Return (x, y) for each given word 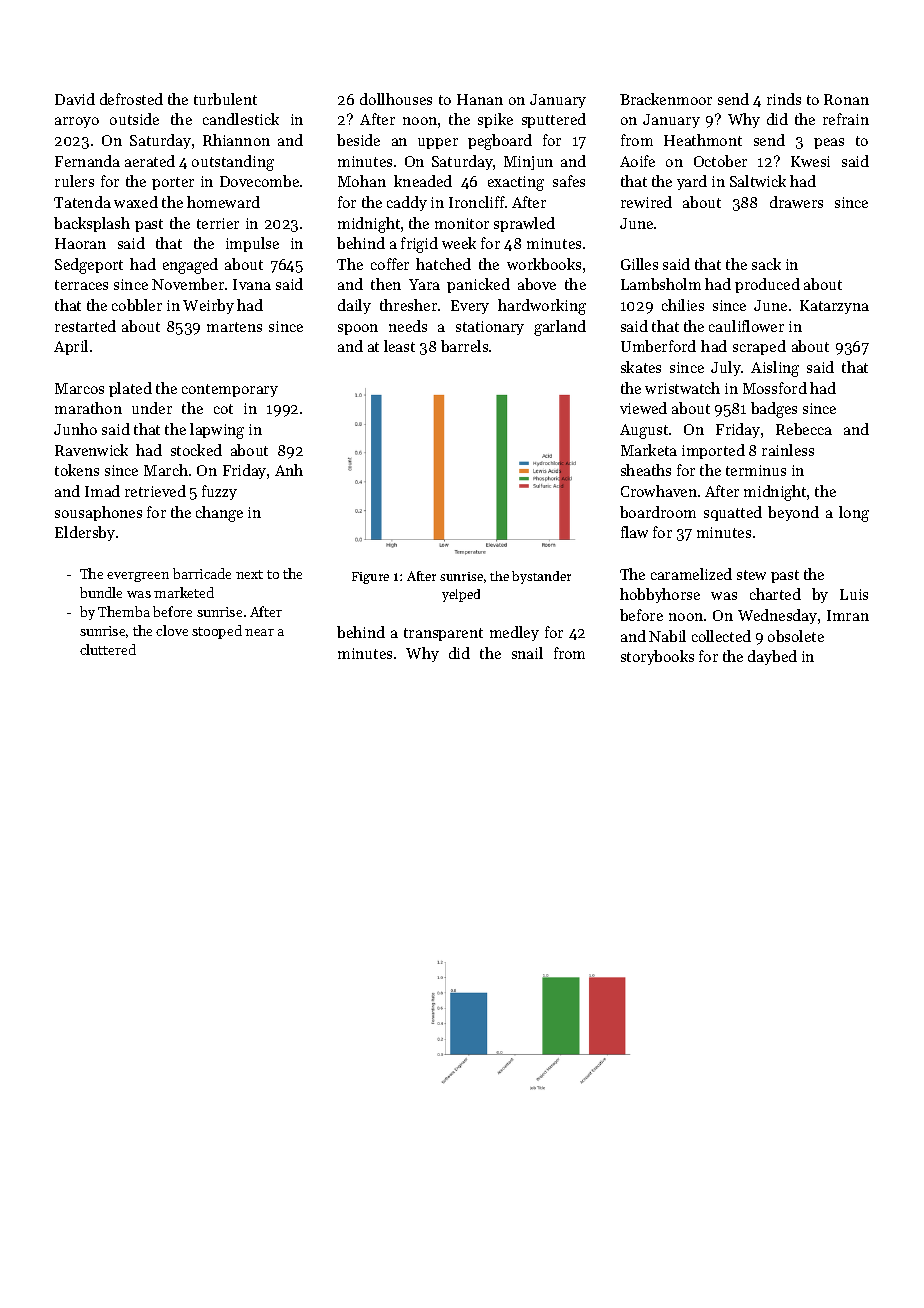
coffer (390, 264)
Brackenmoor (666, 99)
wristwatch (682, 388)
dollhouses (396, 99)
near (259, 632)
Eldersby (85, 533)
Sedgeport (89, 266)
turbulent (225, 99)
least (399, 346)
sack (766, 264)
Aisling (775, 369)
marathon (88, 408)
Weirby (208, 306)
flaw (634, 532)
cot (223, 409)
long (854, 514)
